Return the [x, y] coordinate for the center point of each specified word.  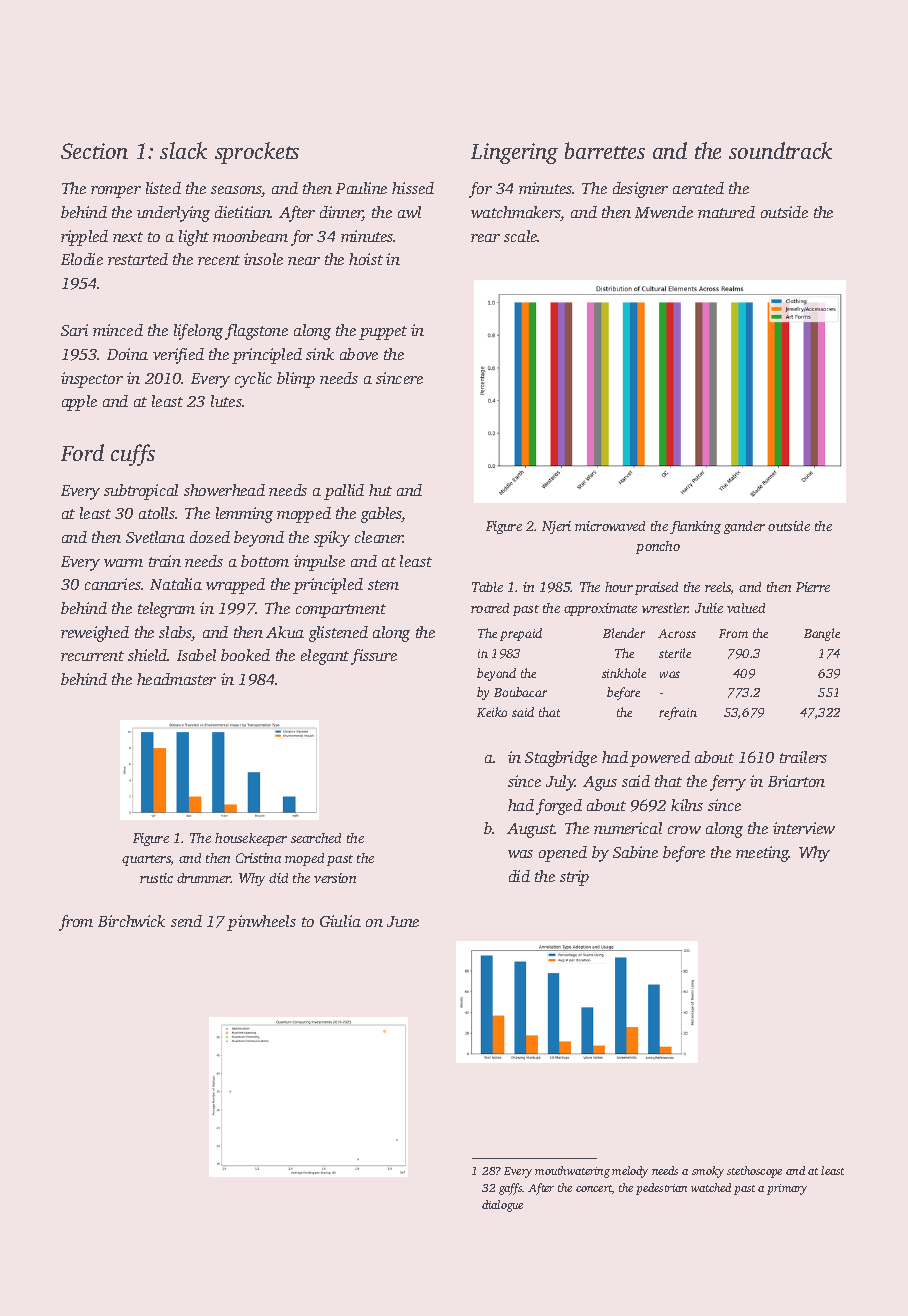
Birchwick [131, 921]
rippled [84, 238]
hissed [413, 188]
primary [787, 1189]
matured [726, 212]
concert [594, 1188]
